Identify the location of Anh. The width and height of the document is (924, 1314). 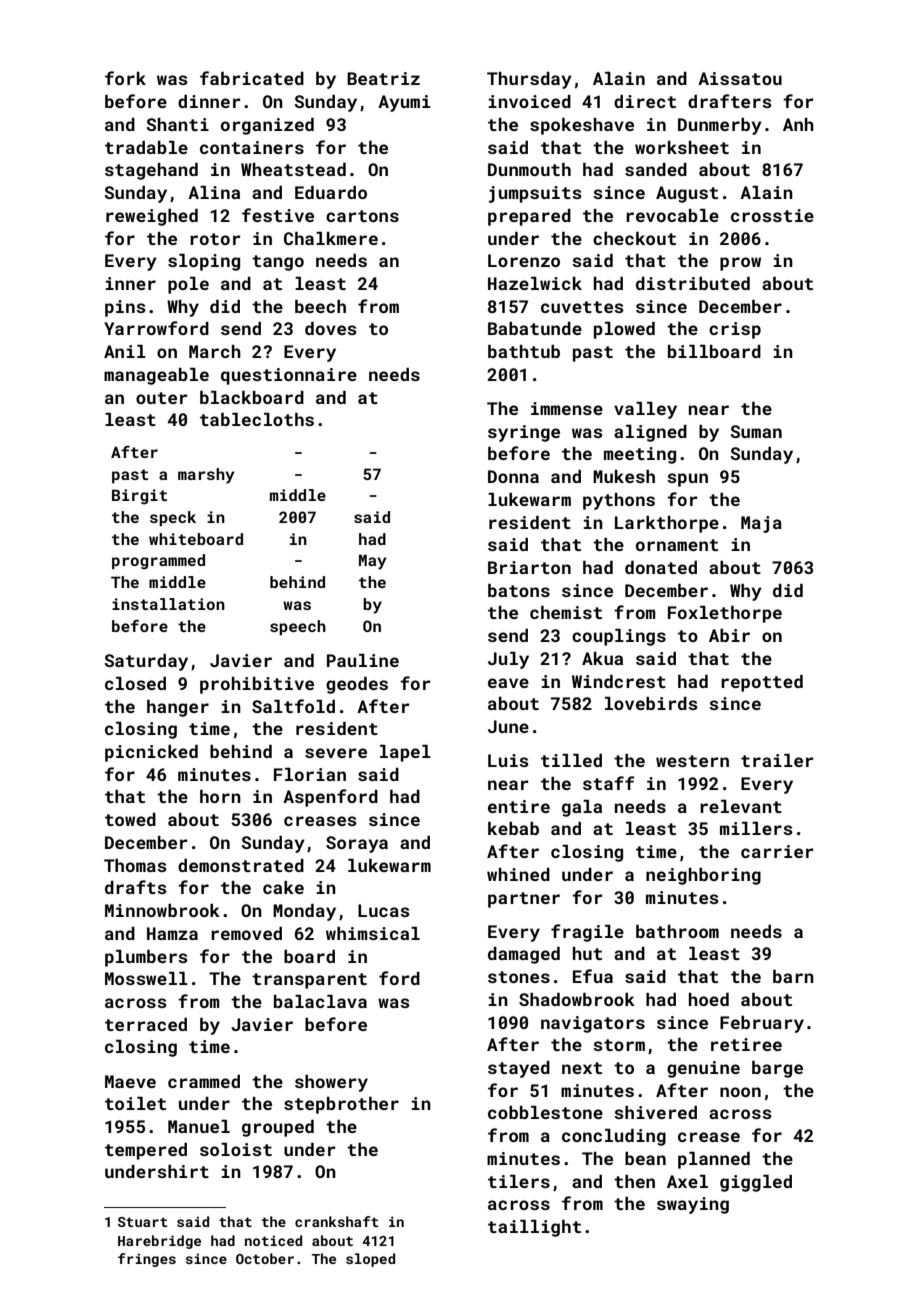
(798, 124).
